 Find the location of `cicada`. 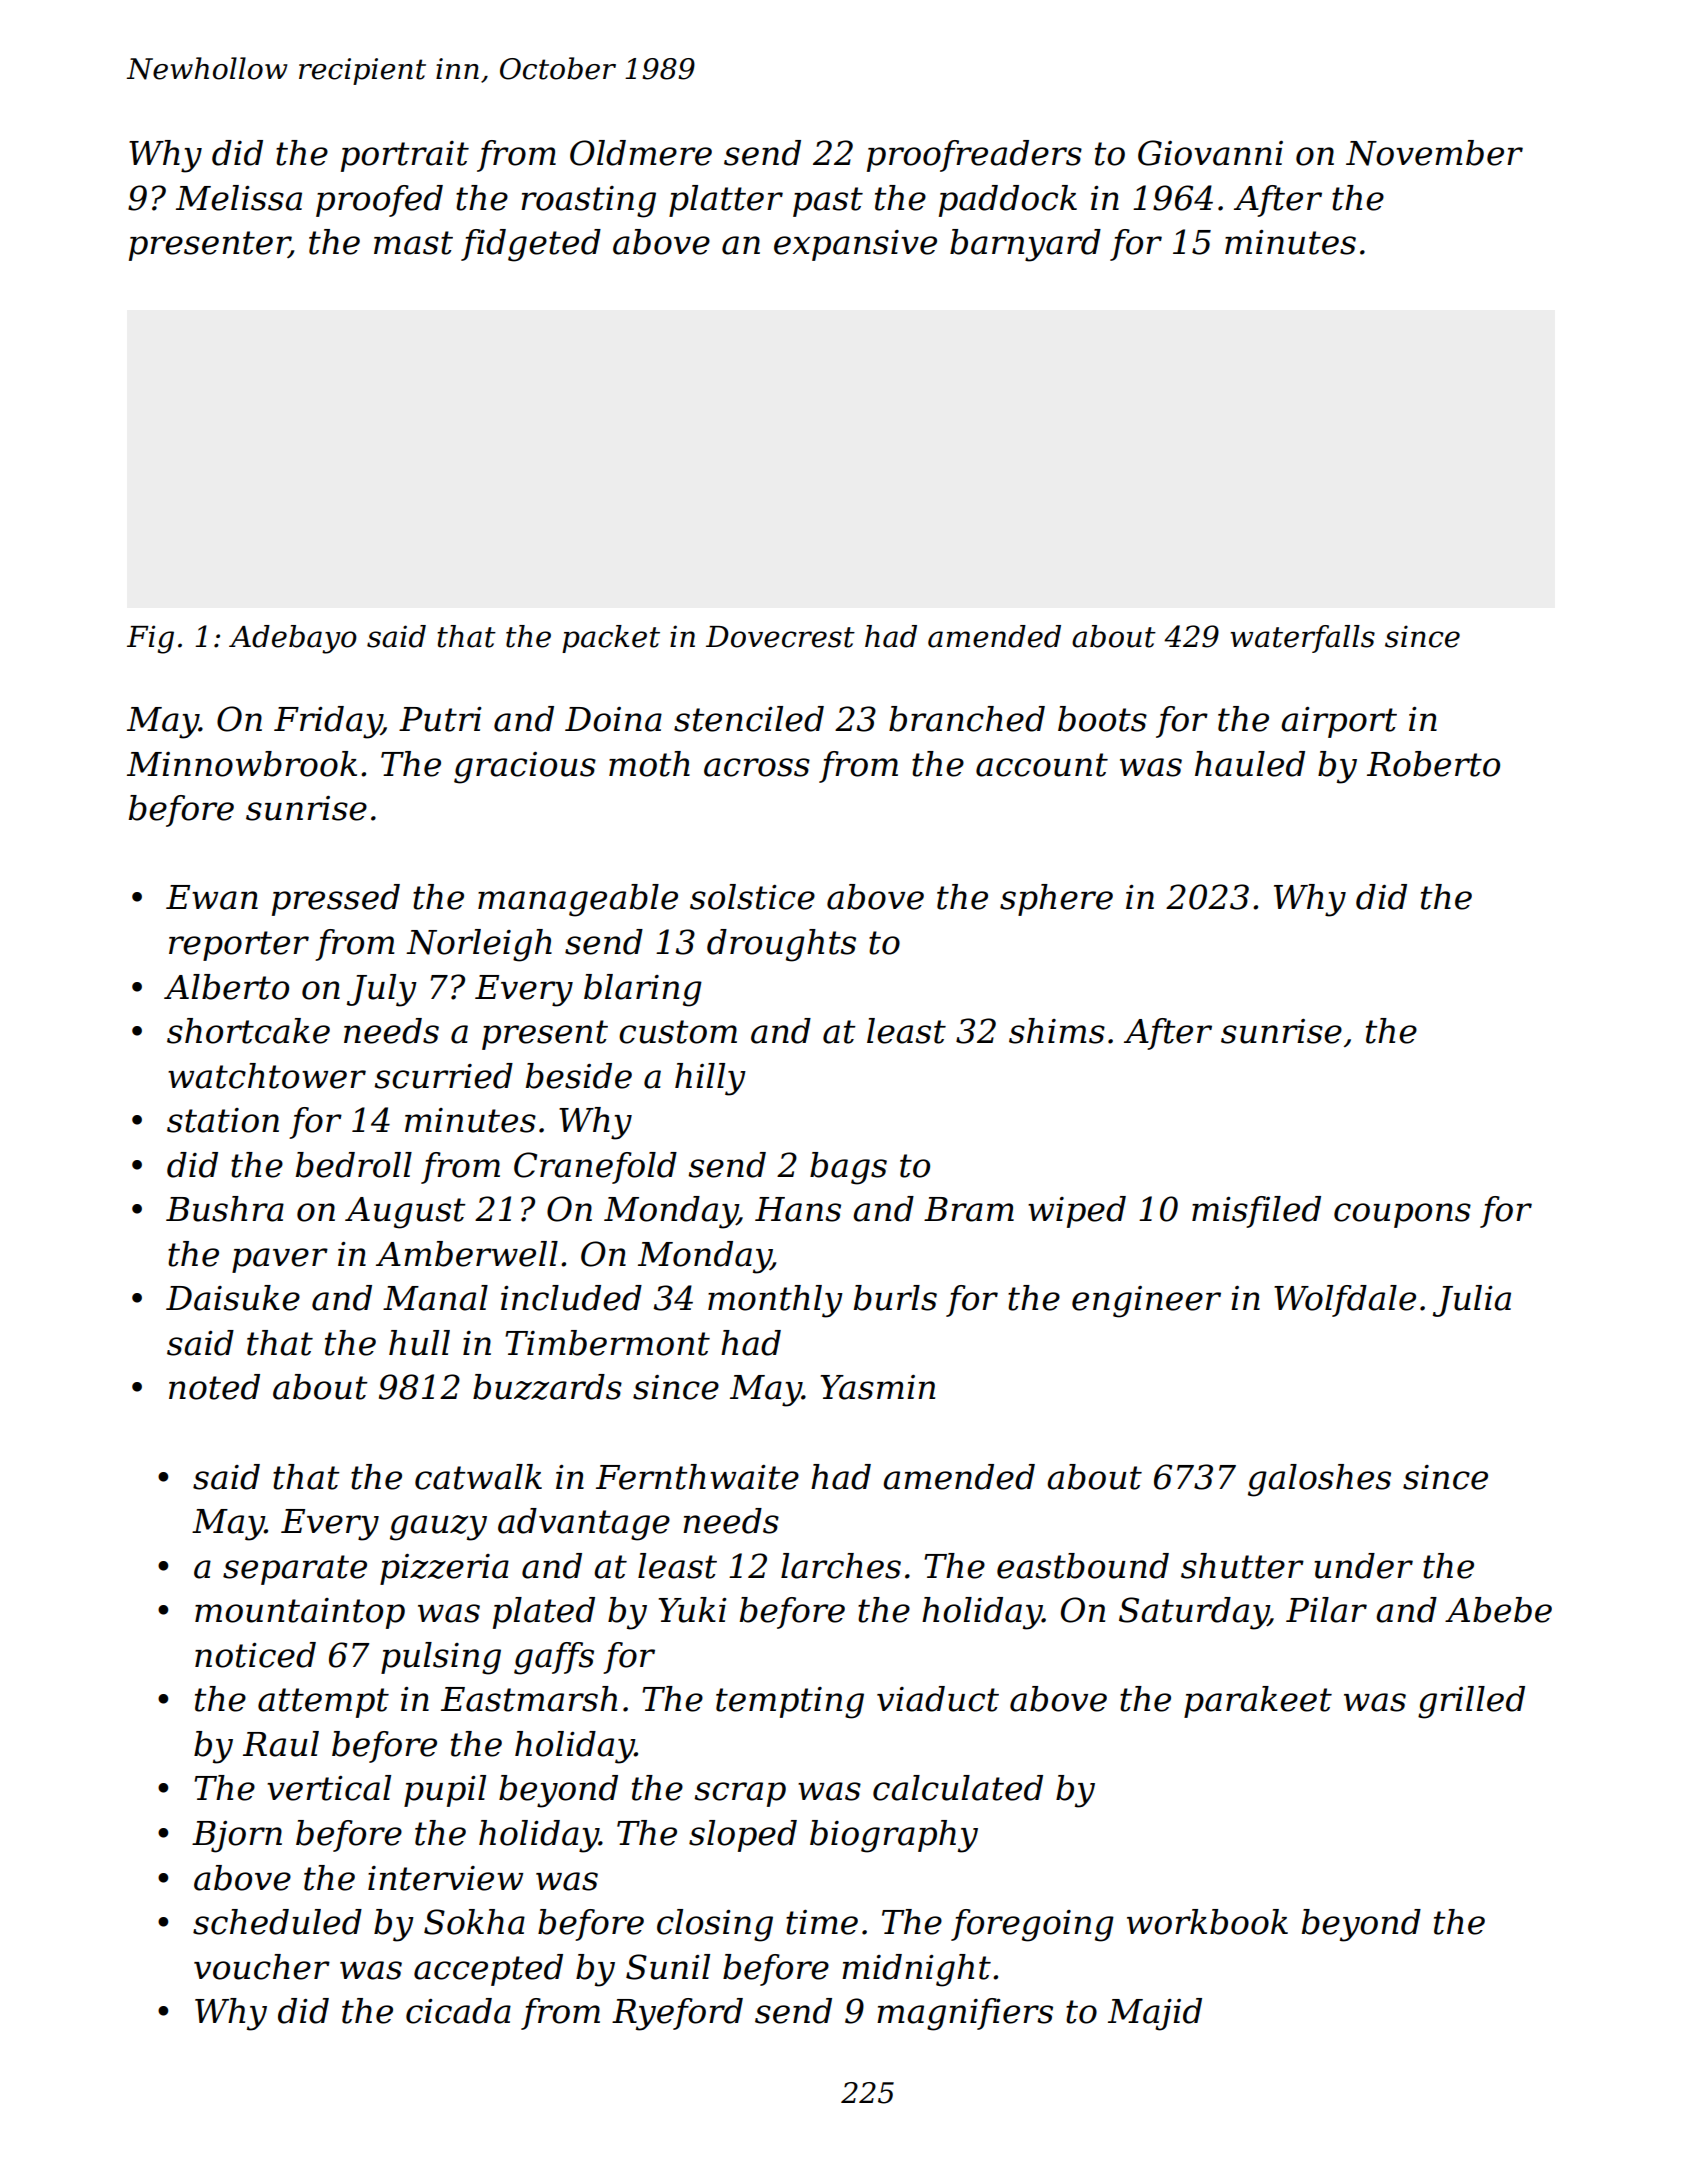

cicada is located at coordinates (458, 2011).
